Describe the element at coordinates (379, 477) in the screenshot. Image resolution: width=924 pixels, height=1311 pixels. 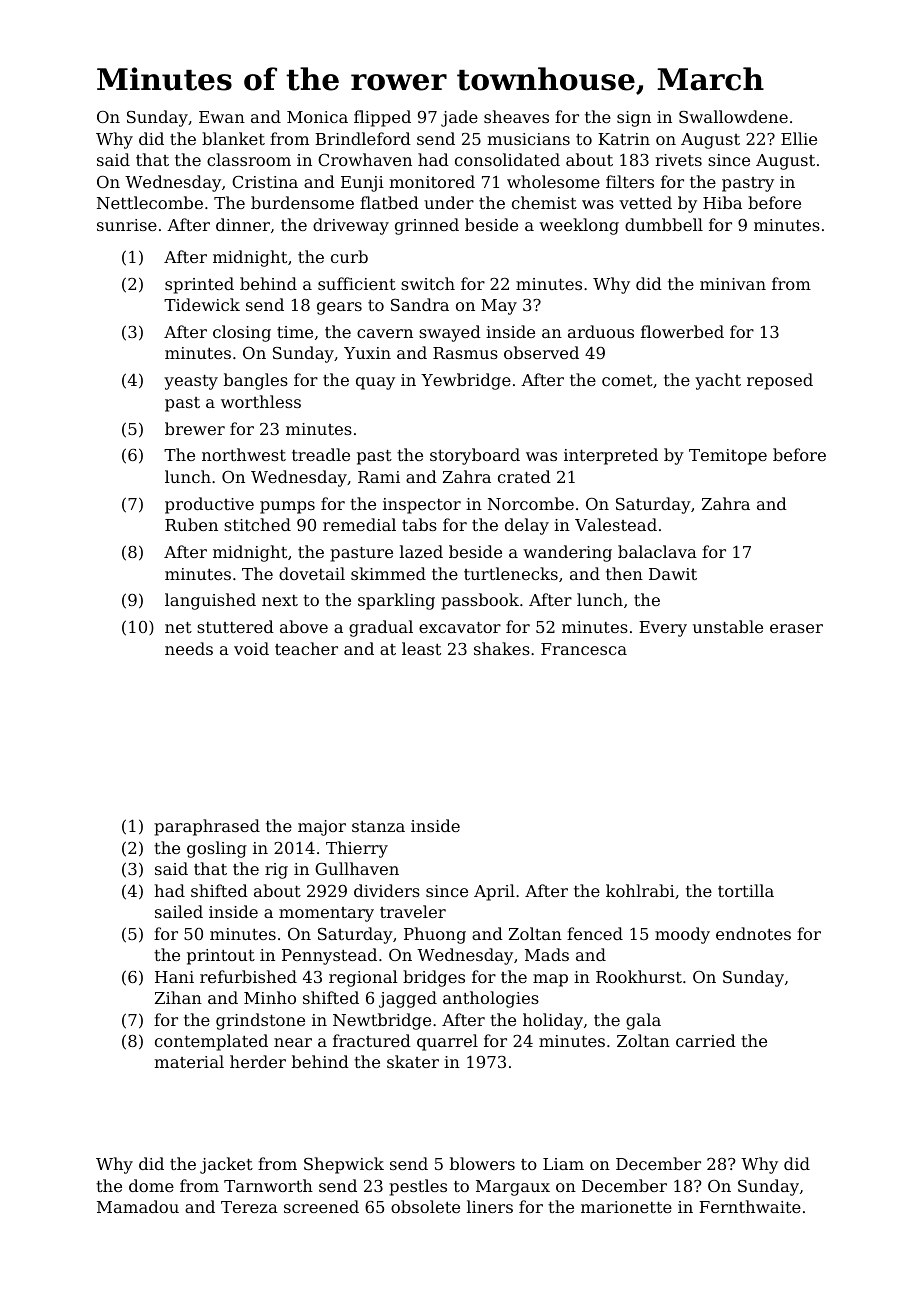
I see `Rami` at that location.
